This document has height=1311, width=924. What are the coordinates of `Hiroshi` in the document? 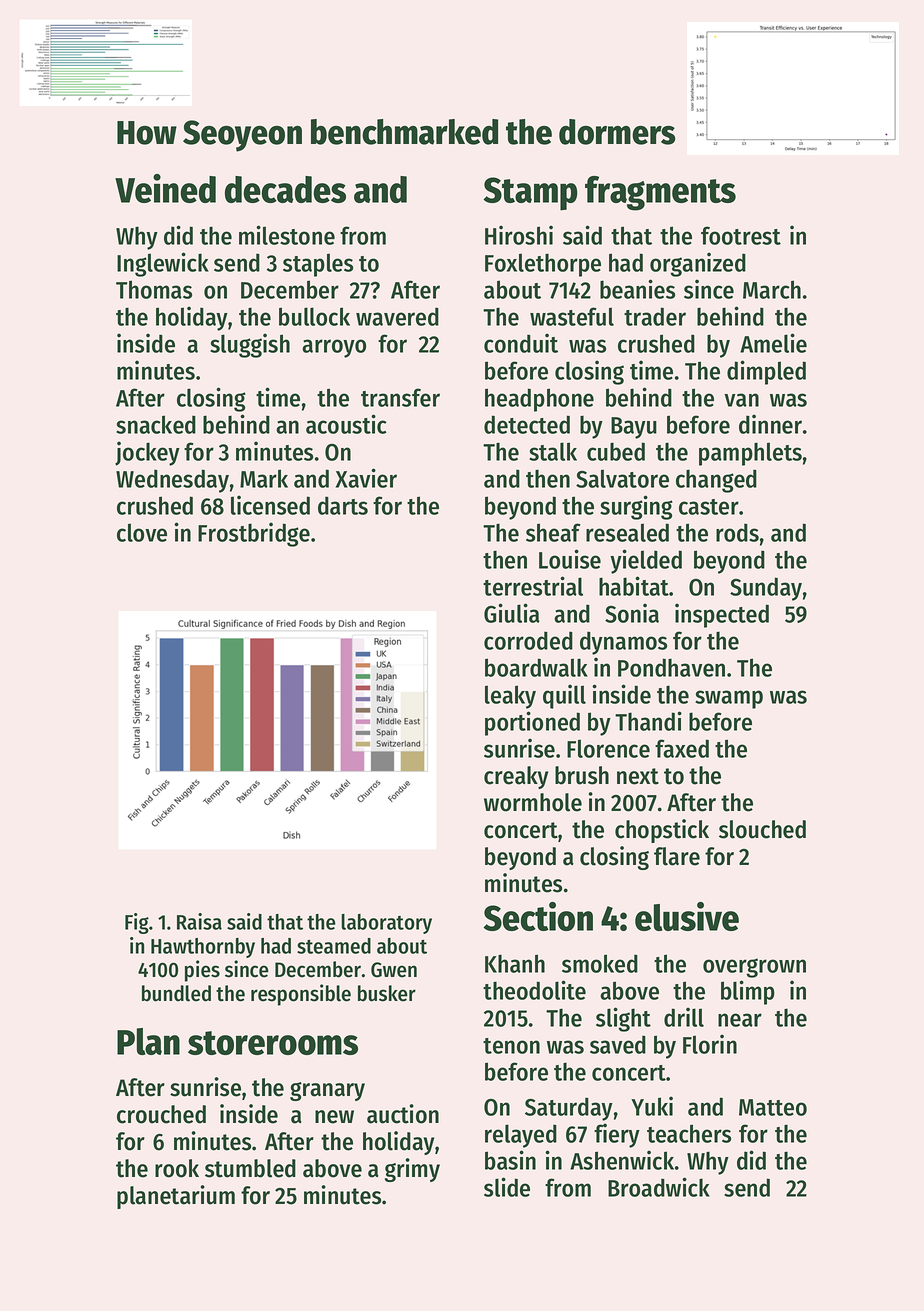 It's located at (519, 235).
